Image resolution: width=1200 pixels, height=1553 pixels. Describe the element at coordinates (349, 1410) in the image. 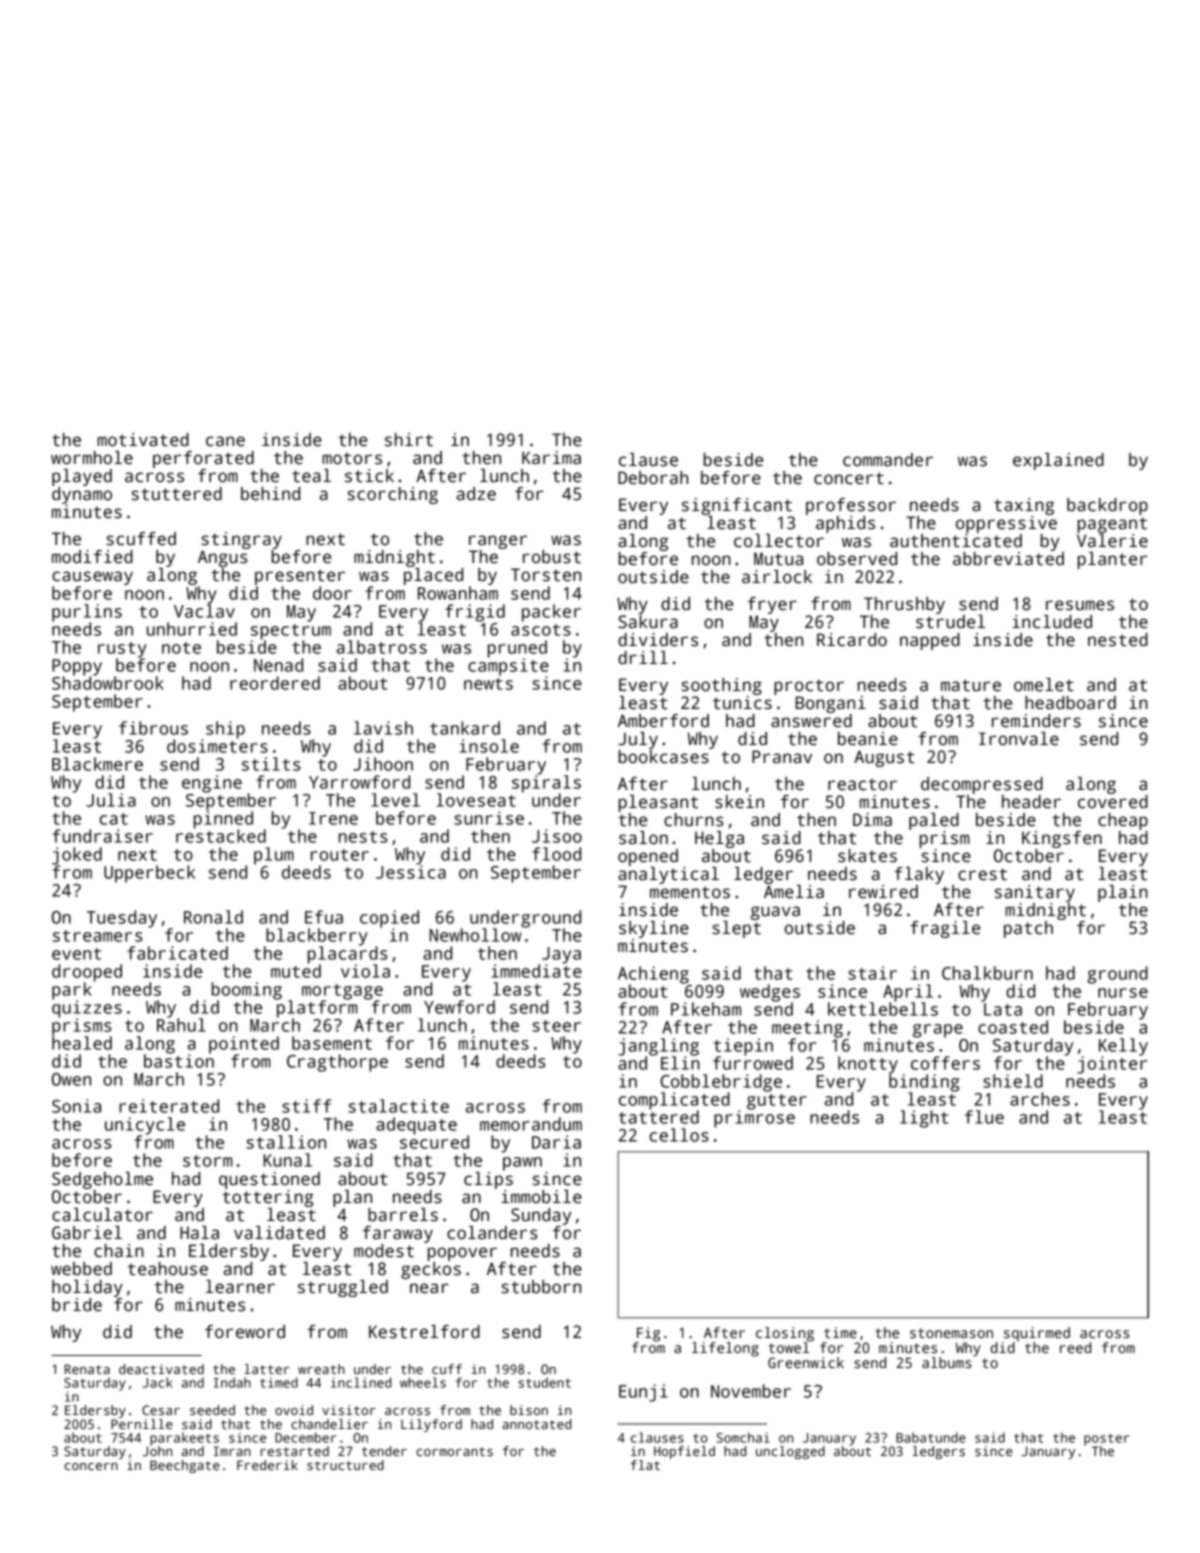

I see `visitor` at that location.
